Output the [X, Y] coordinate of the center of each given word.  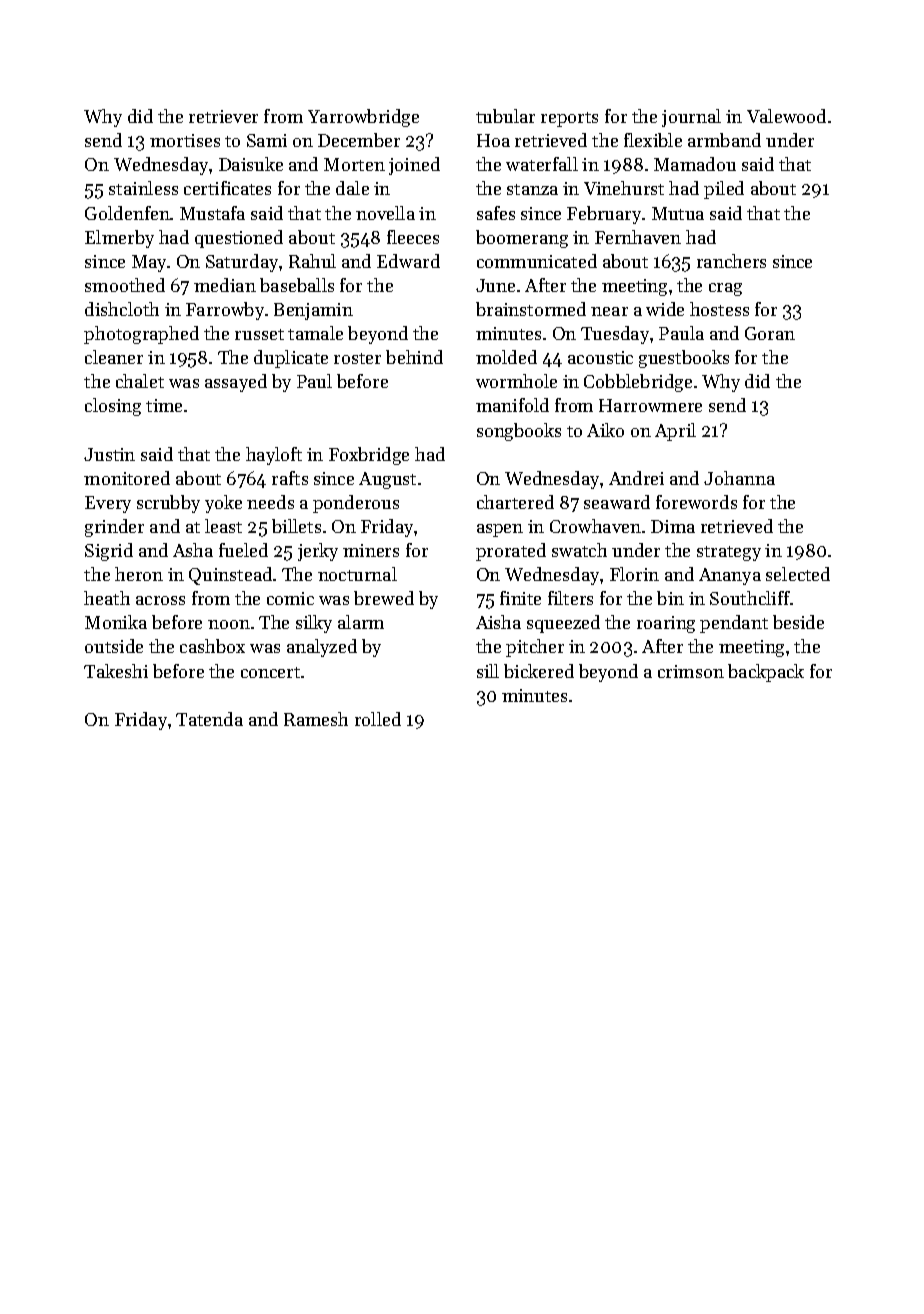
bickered [539, 671]
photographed [141, 335]
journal [691, 118]
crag [725, 289]
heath [107, 598]
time [164, 405]
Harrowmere [650, 405]
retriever [223, 116]
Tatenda [209, 719]
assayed [236, 383]
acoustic [600, 357]
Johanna [739, 478]
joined [414, 166]
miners [371, 550]
